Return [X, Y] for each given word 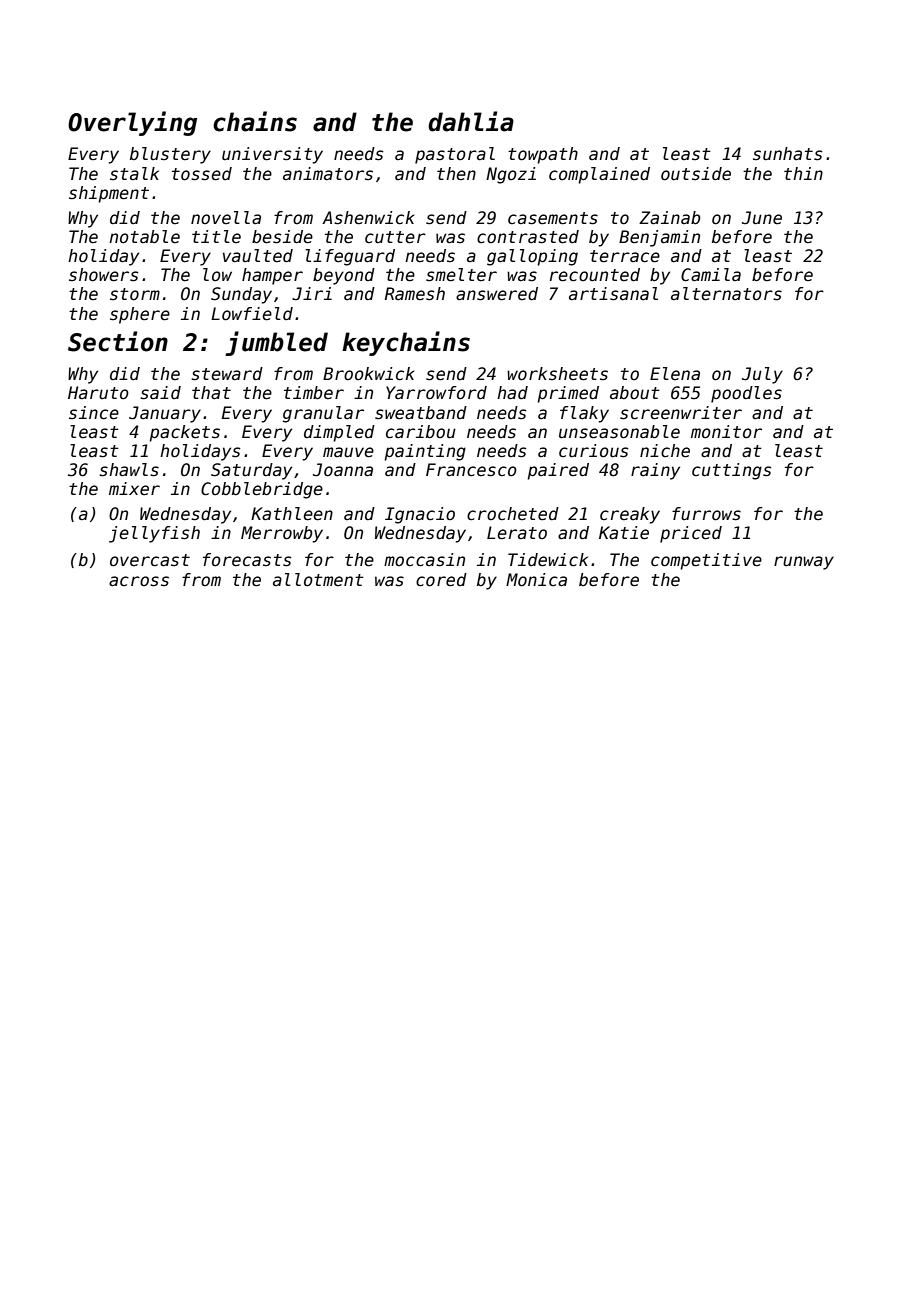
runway [804, 563]
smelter [461, 275]
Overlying [132, 123]
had [512, 393]
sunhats [788, 154]
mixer [134, 489]
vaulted [258, 256]
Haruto [98, 393]
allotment [318, 580]
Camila [711, 275]
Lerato [517, 533]
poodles [746, 394]
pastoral [455, 155]
